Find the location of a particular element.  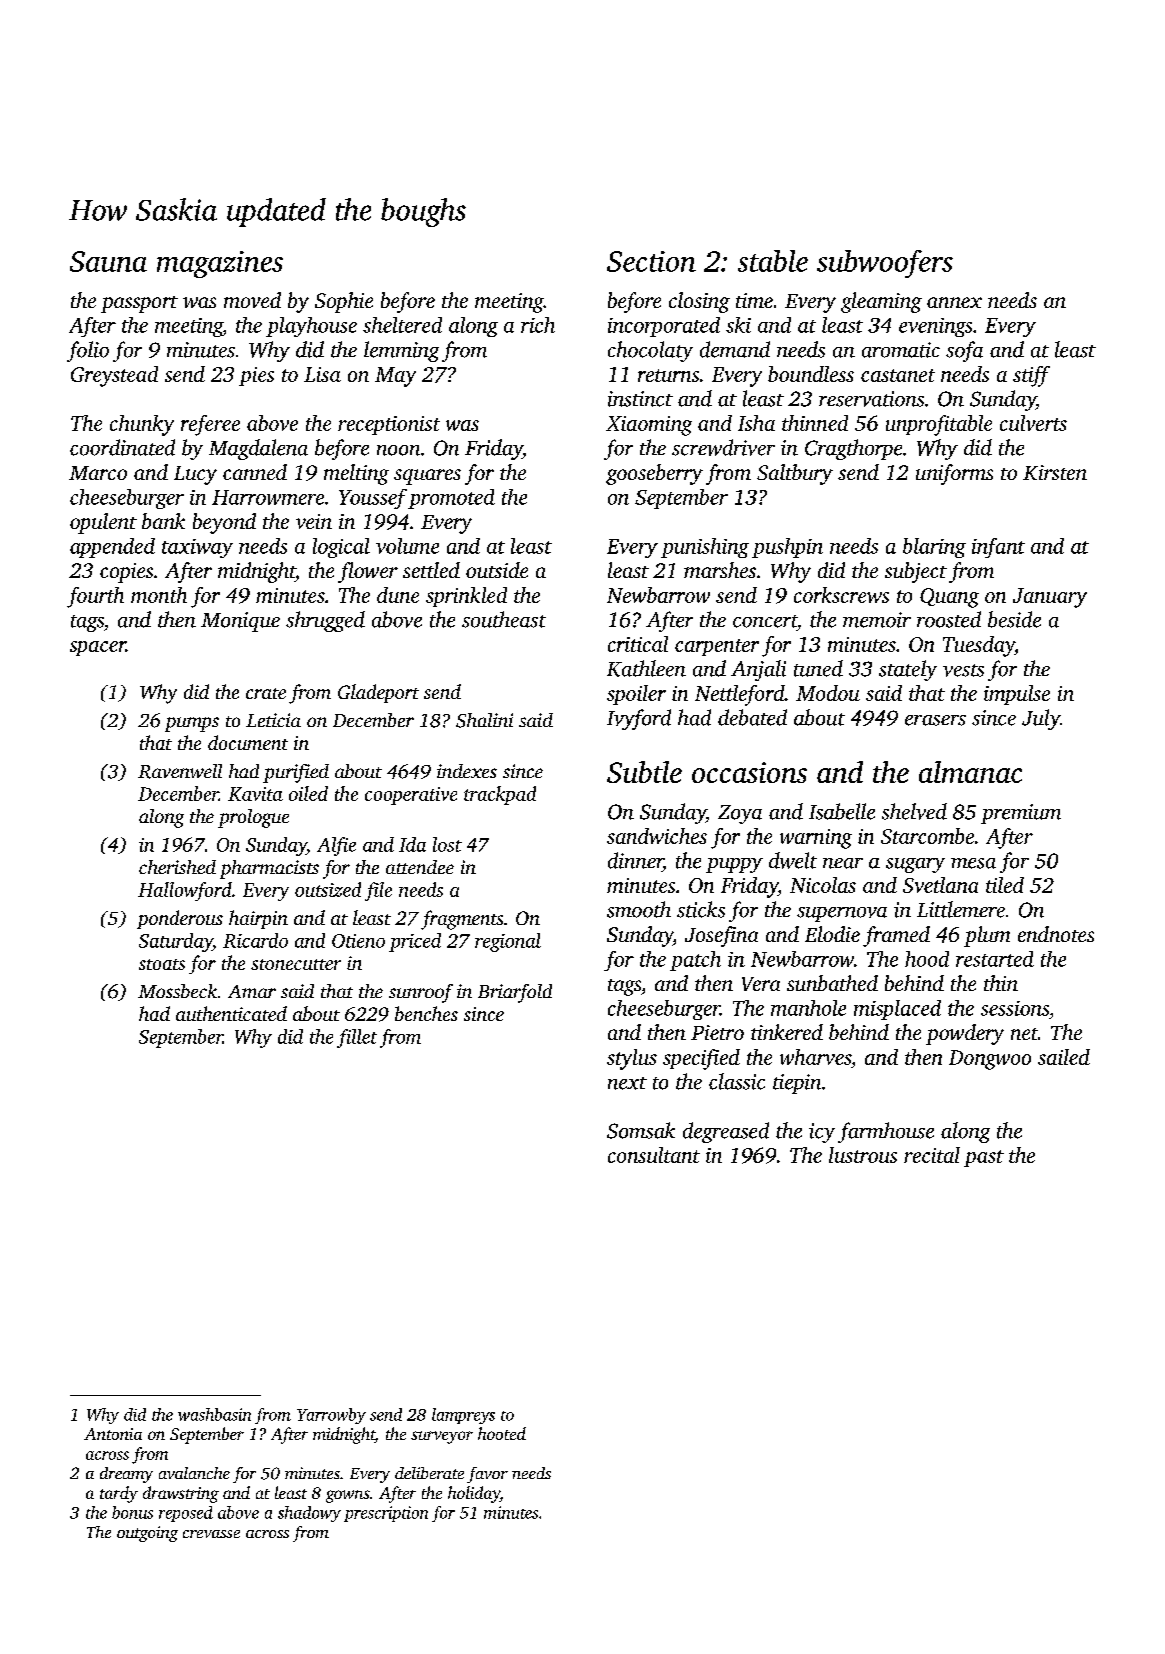

critical is located at coordinates (638, 644).
